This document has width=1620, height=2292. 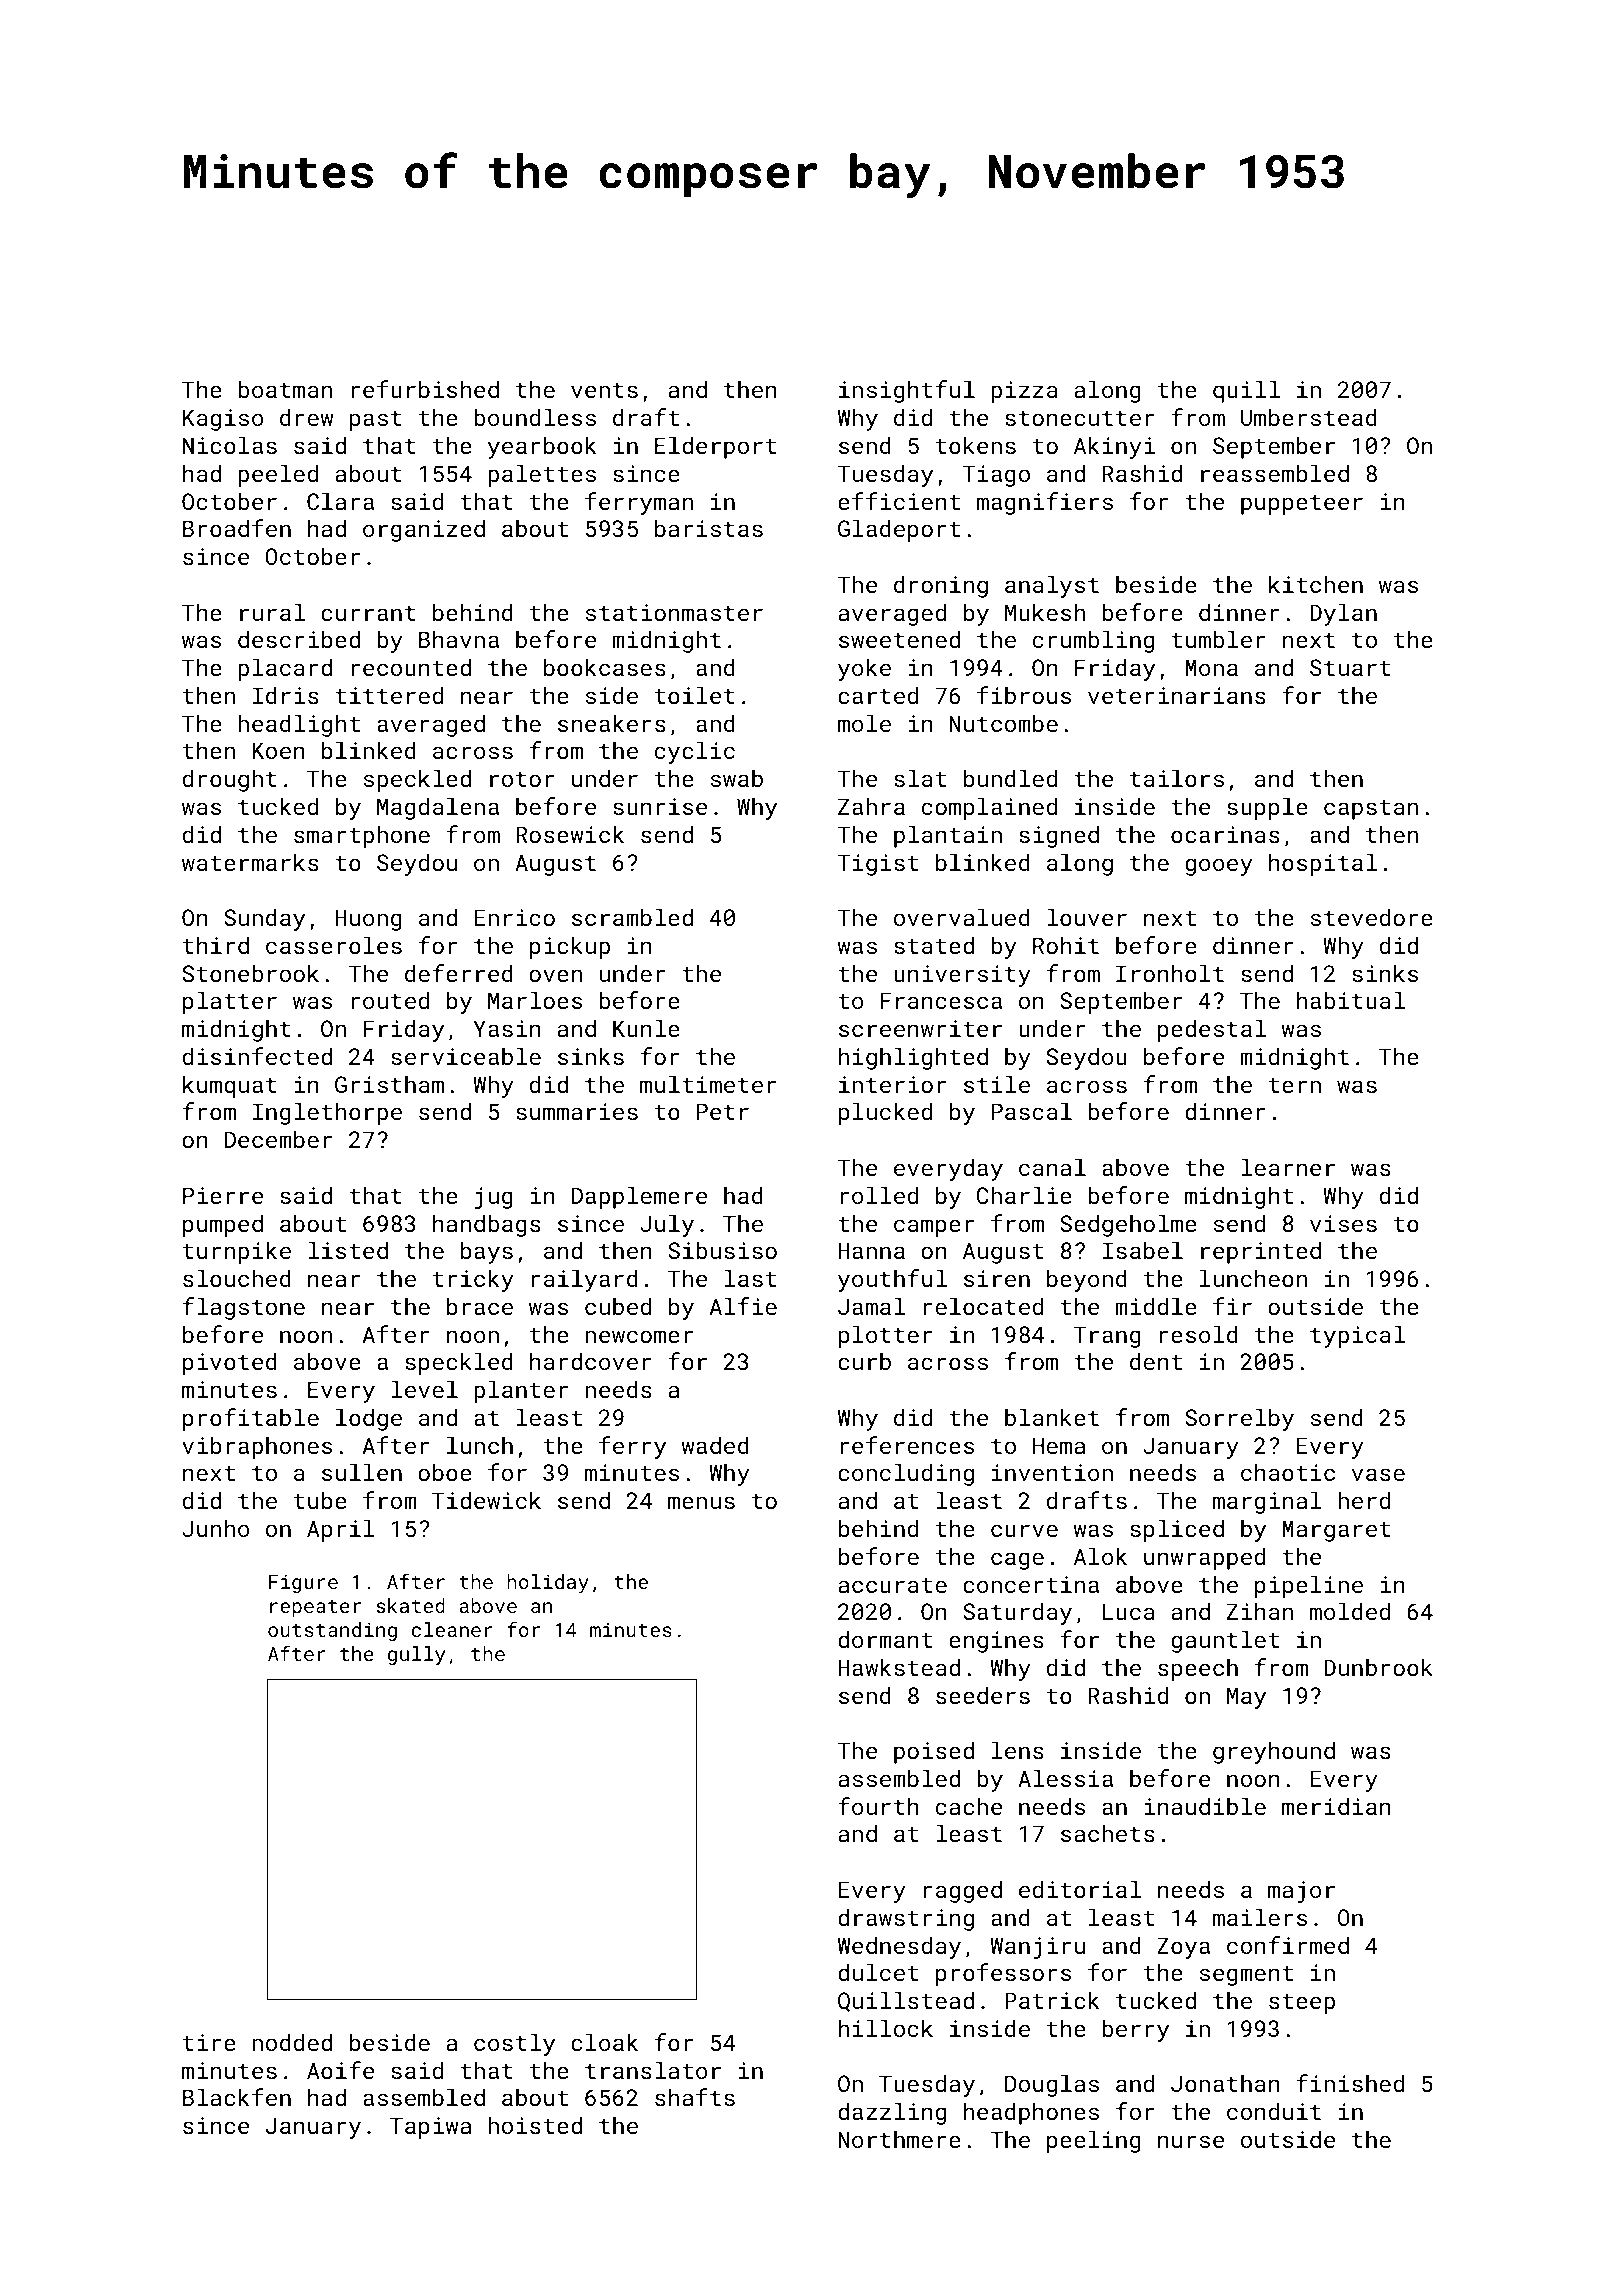 What do you see at coordinates (1177, 1530) in the document?
I see `spliced` at bounding box center [1177, 1530].
